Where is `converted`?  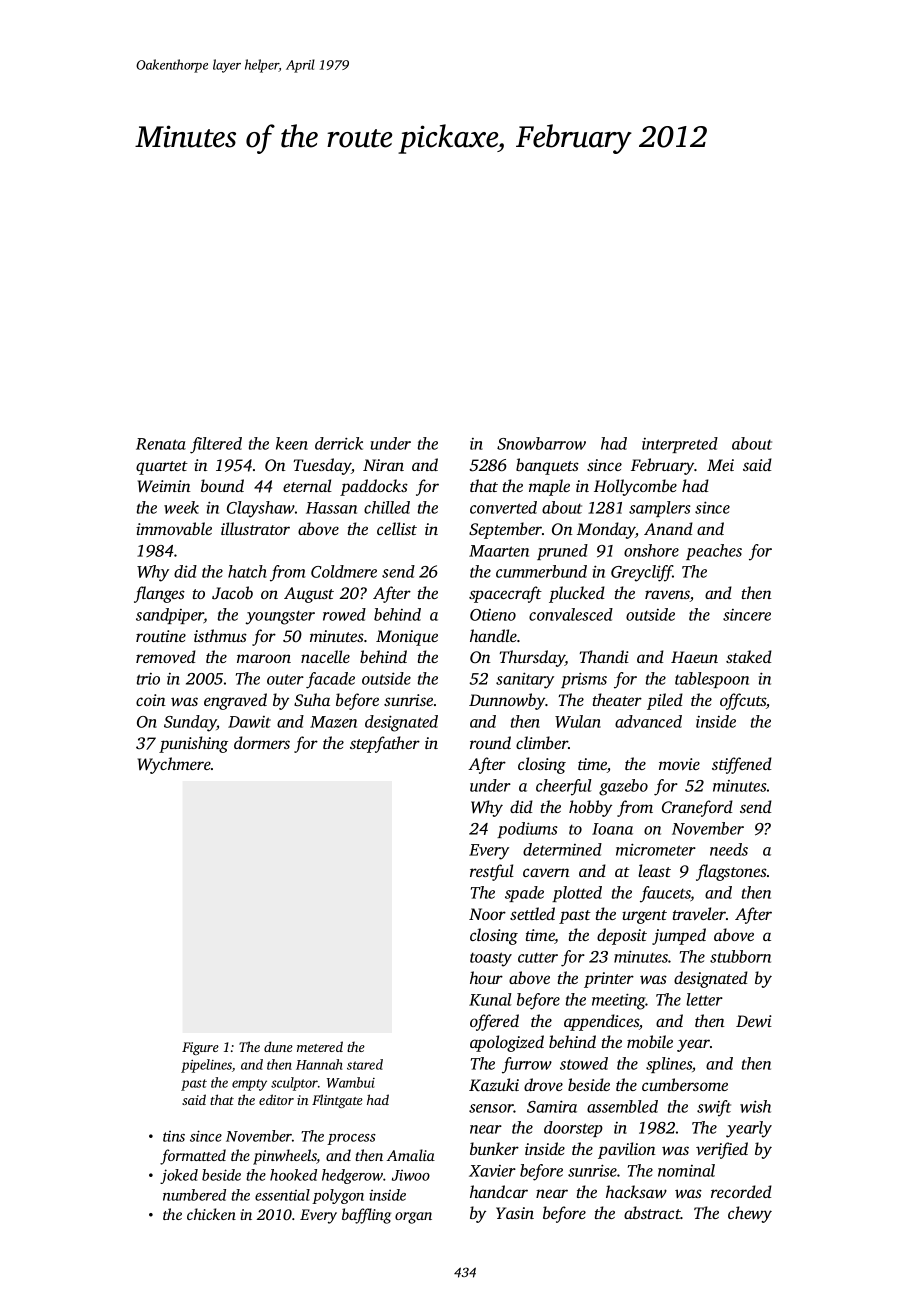
converted is located at coordinates (503, 507).
